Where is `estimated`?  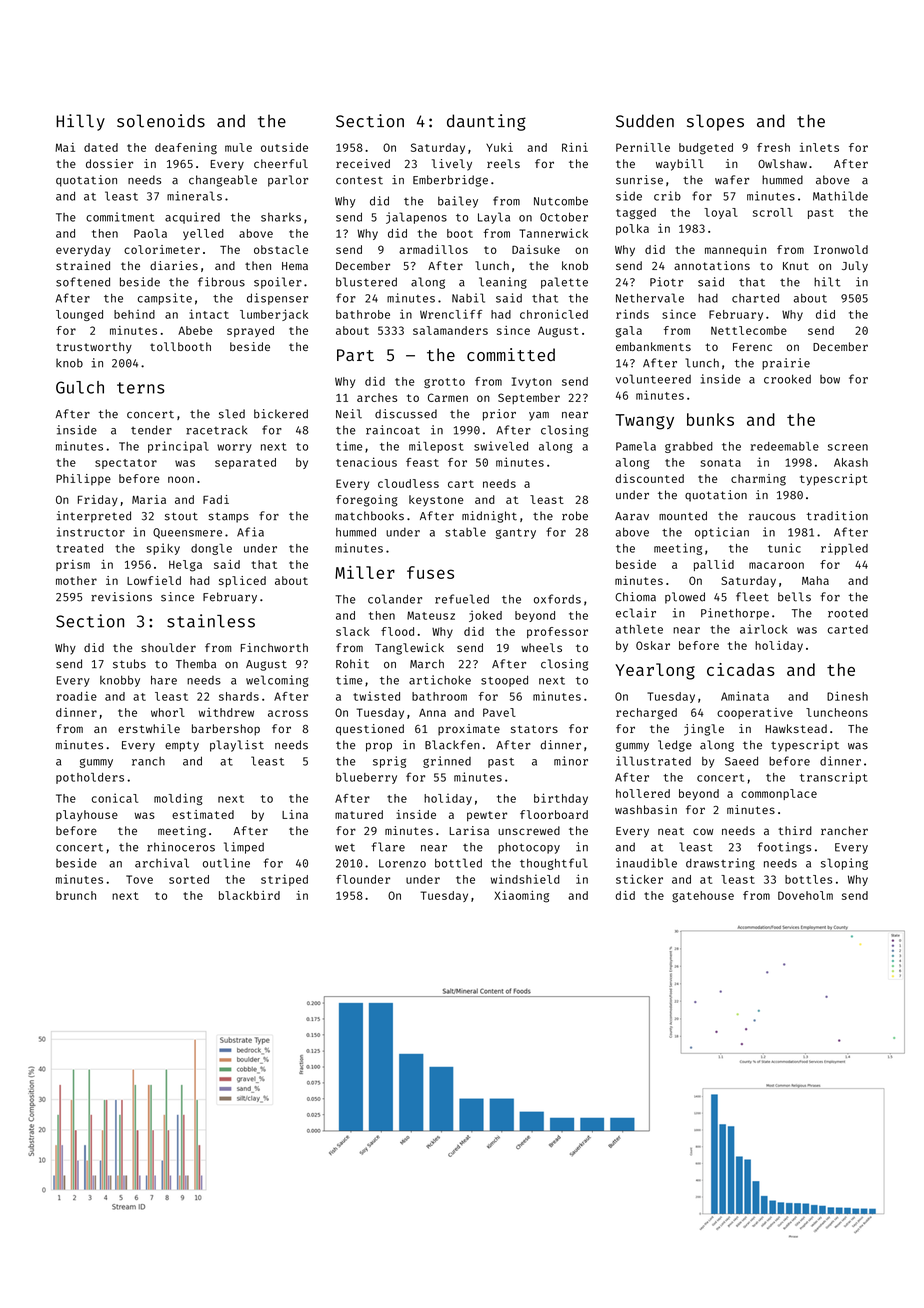 estimated is located at coordinates (203, 814).
